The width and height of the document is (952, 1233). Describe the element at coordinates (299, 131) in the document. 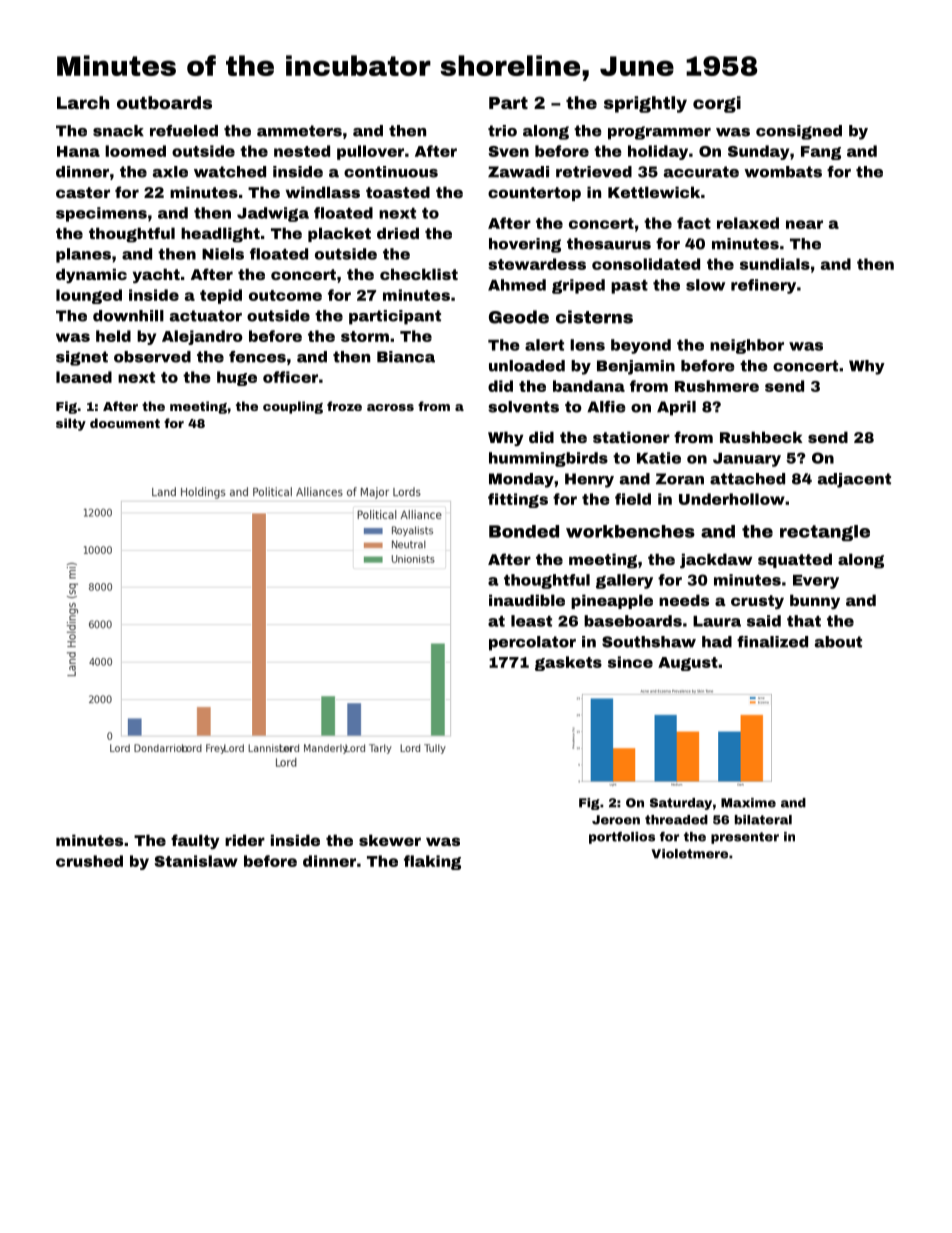

I see `ammeters` at that location.
